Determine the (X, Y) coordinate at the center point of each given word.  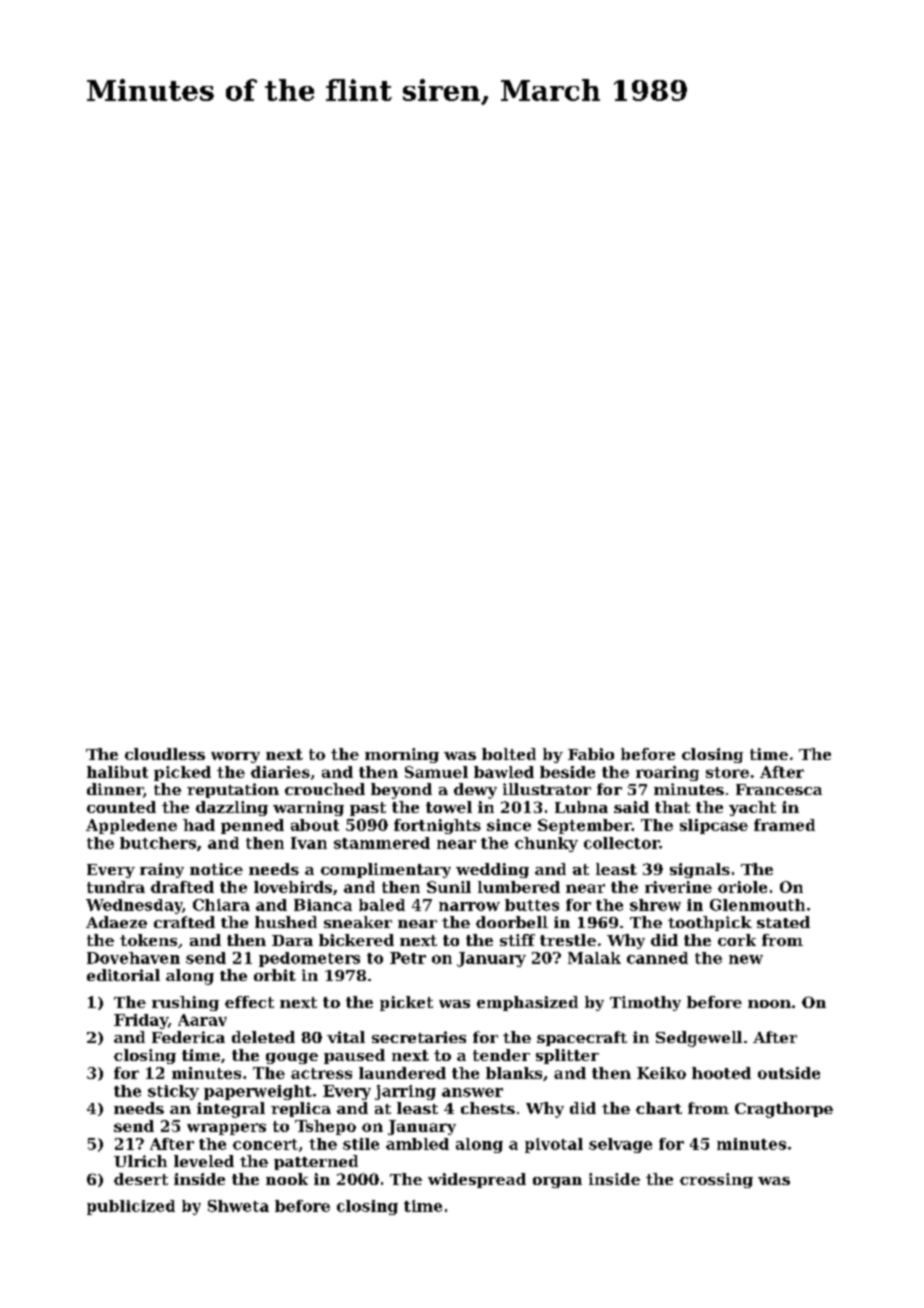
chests (488, 1108)
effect (249, 1002)
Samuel (436, 772)
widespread (477, 1180)
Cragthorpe (784, 1110)
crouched (325, 789)
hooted (721, 1073)
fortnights (437, 826)
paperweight (258, 1092)
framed (784, 825)
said (631, 807)
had (199, 825)
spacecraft (582, 1038)
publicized (131, 1207)
